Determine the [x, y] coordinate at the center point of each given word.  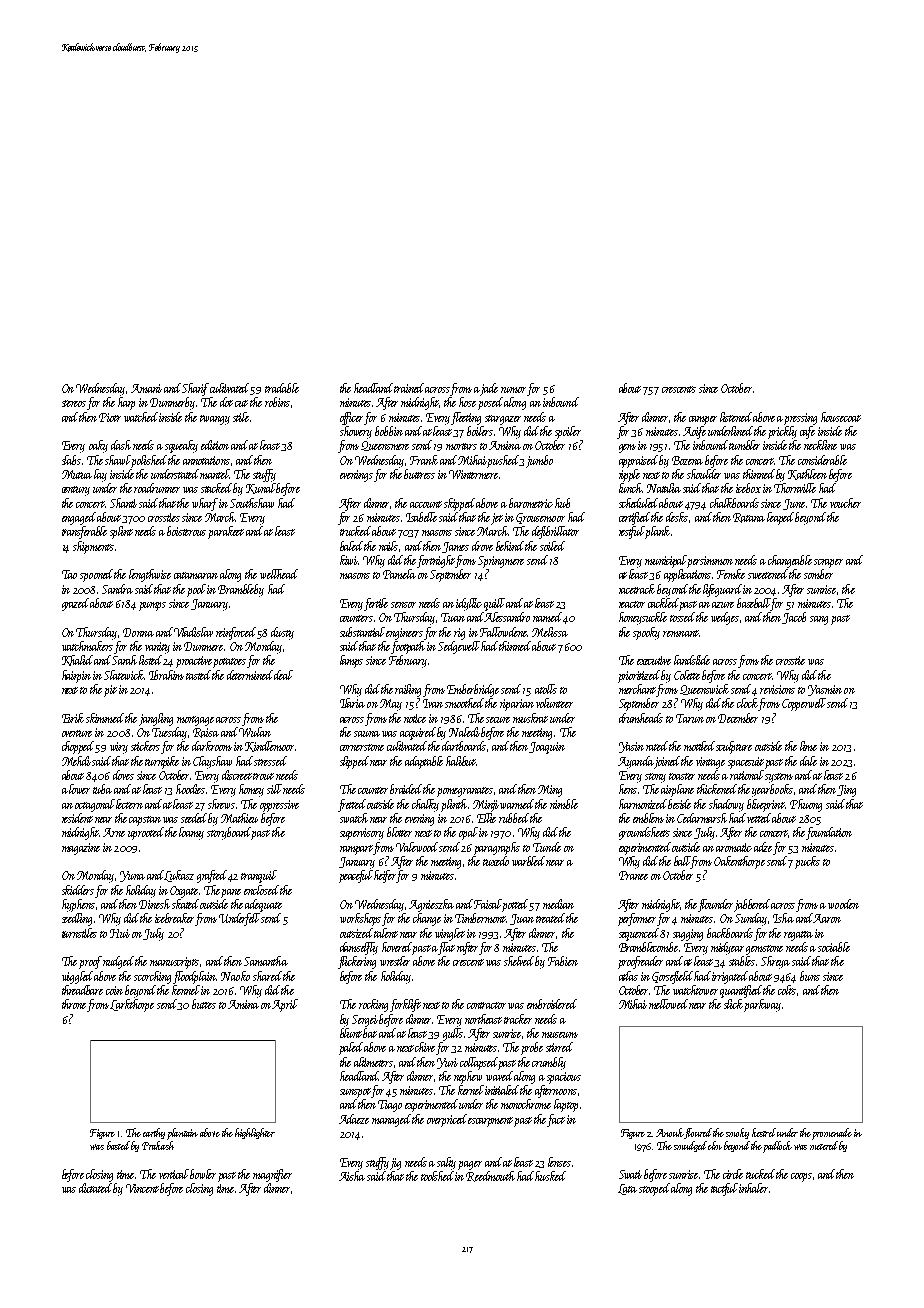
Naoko [235, 976]
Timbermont [480, 918]
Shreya [775, 962]
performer [637, 919]
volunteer [554, 703]
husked [550, 1176]
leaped [780, 518]
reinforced [236, 633]
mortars [461, 446]
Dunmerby [172, 403]
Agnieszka [431, 905]
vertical [175, 1174]
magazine [81, 849]
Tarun [690, 718]
